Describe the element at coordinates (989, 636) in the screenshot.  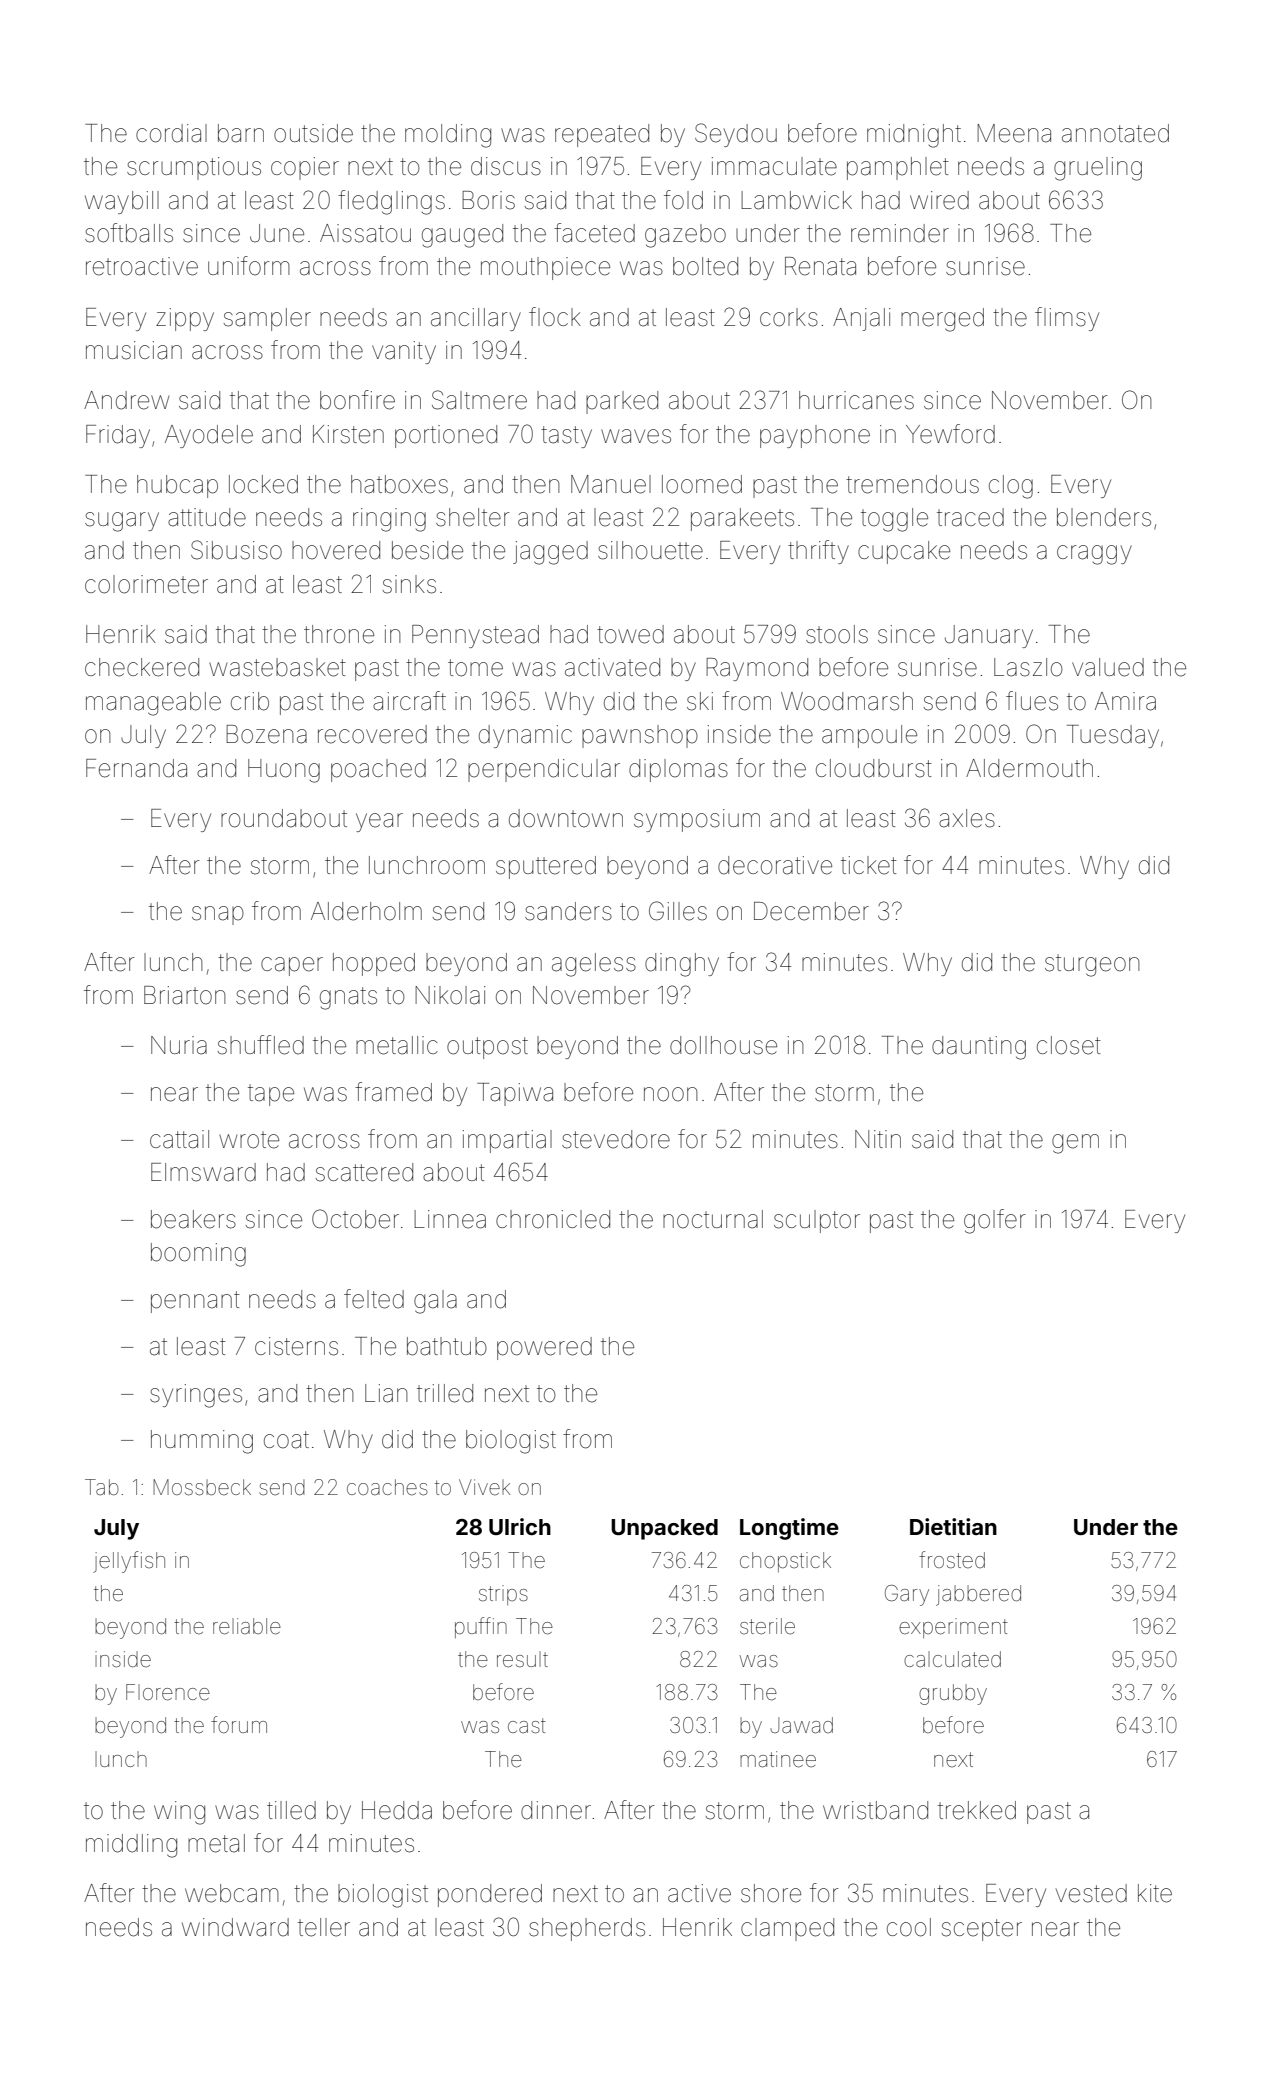
I see `January` at that location.
